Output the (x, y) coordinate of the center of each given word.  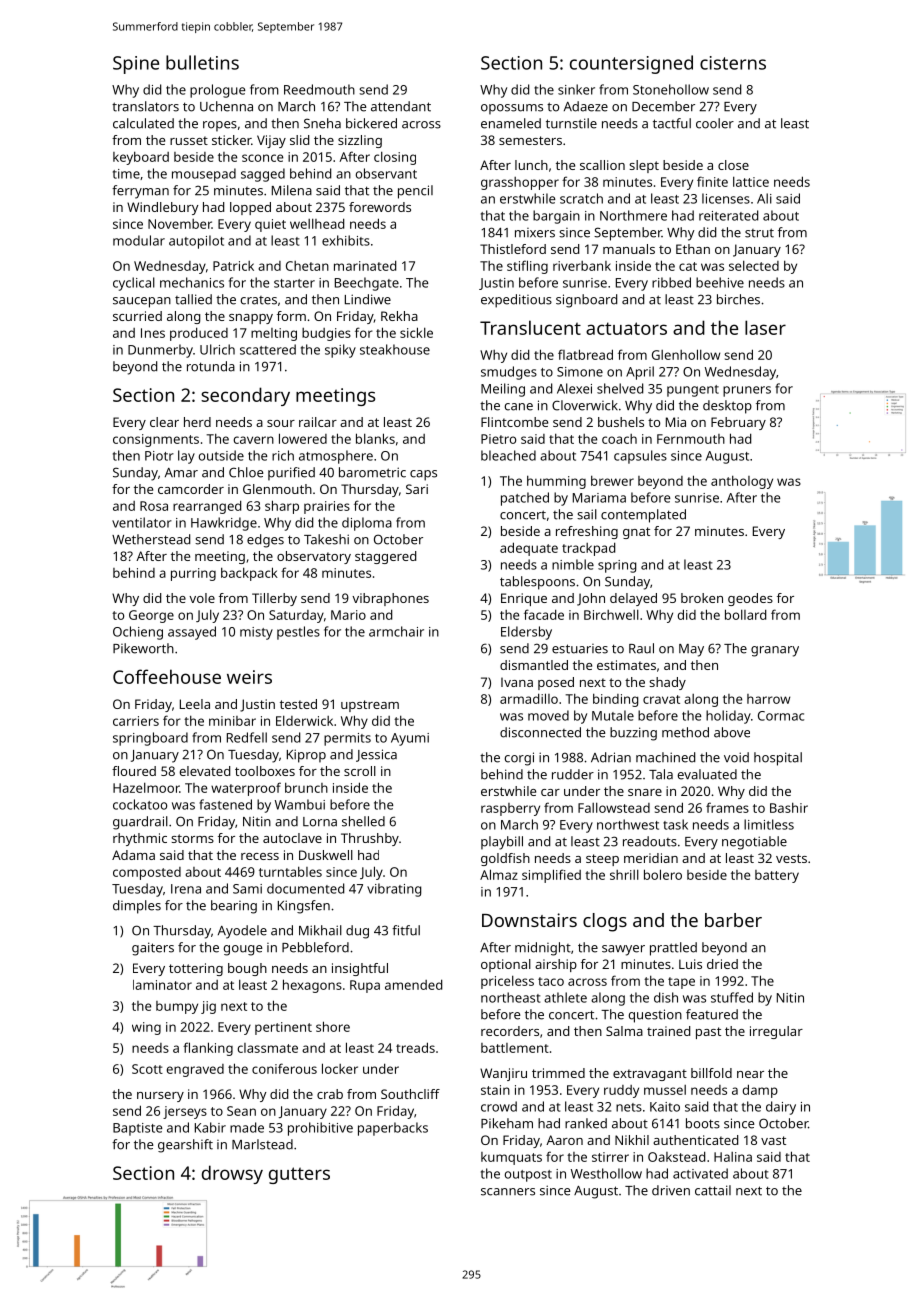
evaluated (707, 774)
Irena (186, 889)
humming (556, 482)
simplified (551, 876)
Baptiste (138, 1129)
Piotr (159, 456)
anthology (742, 482)
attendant (401, 106)
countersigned (631, 64)
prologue (218, 91)
